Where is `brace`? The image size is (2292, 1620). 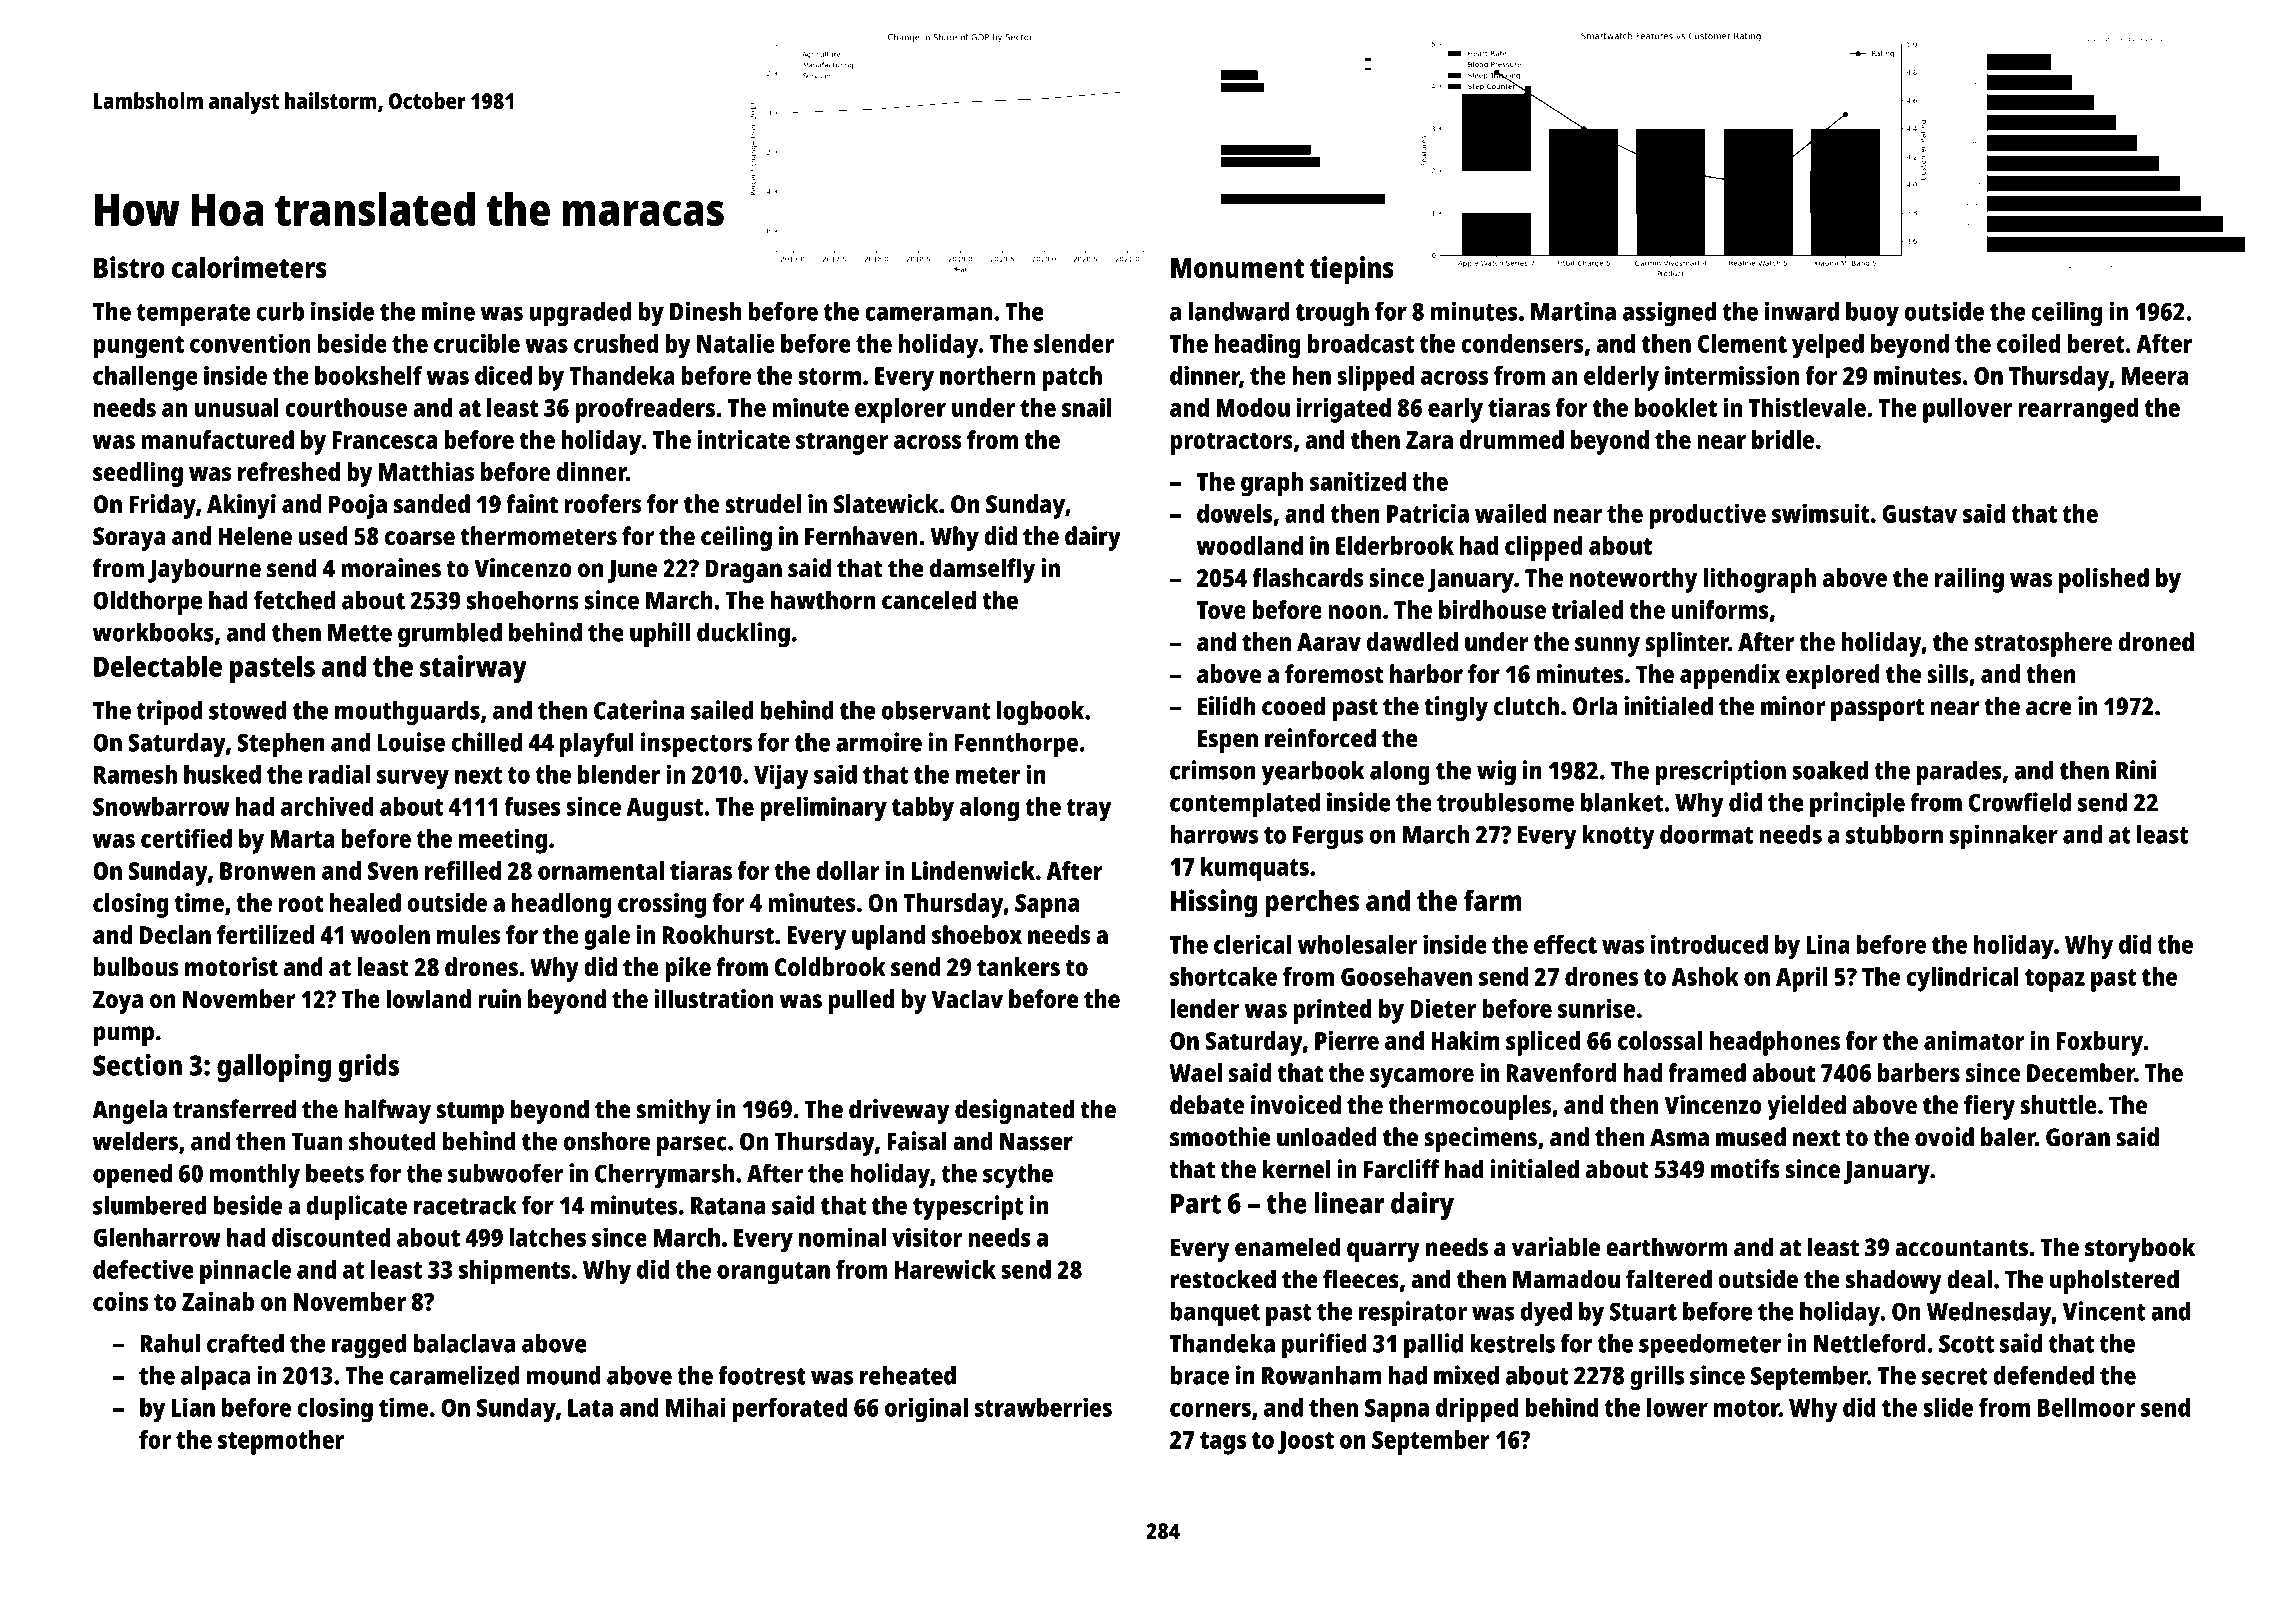 brace is located at coordinates (1200, 1375).
